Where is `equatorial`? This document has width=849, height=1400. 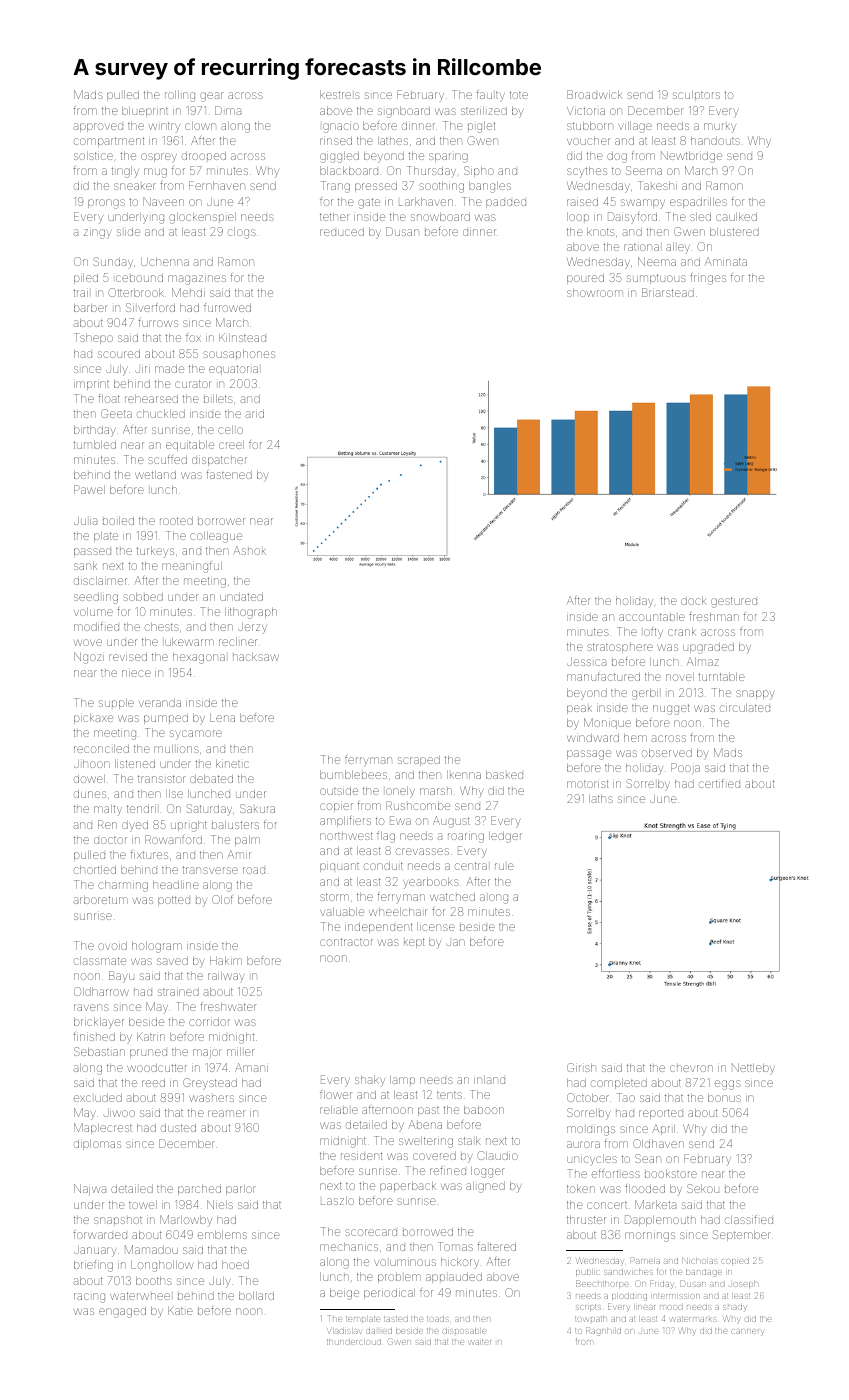
equatorial is located at coordinates (233, 370).
